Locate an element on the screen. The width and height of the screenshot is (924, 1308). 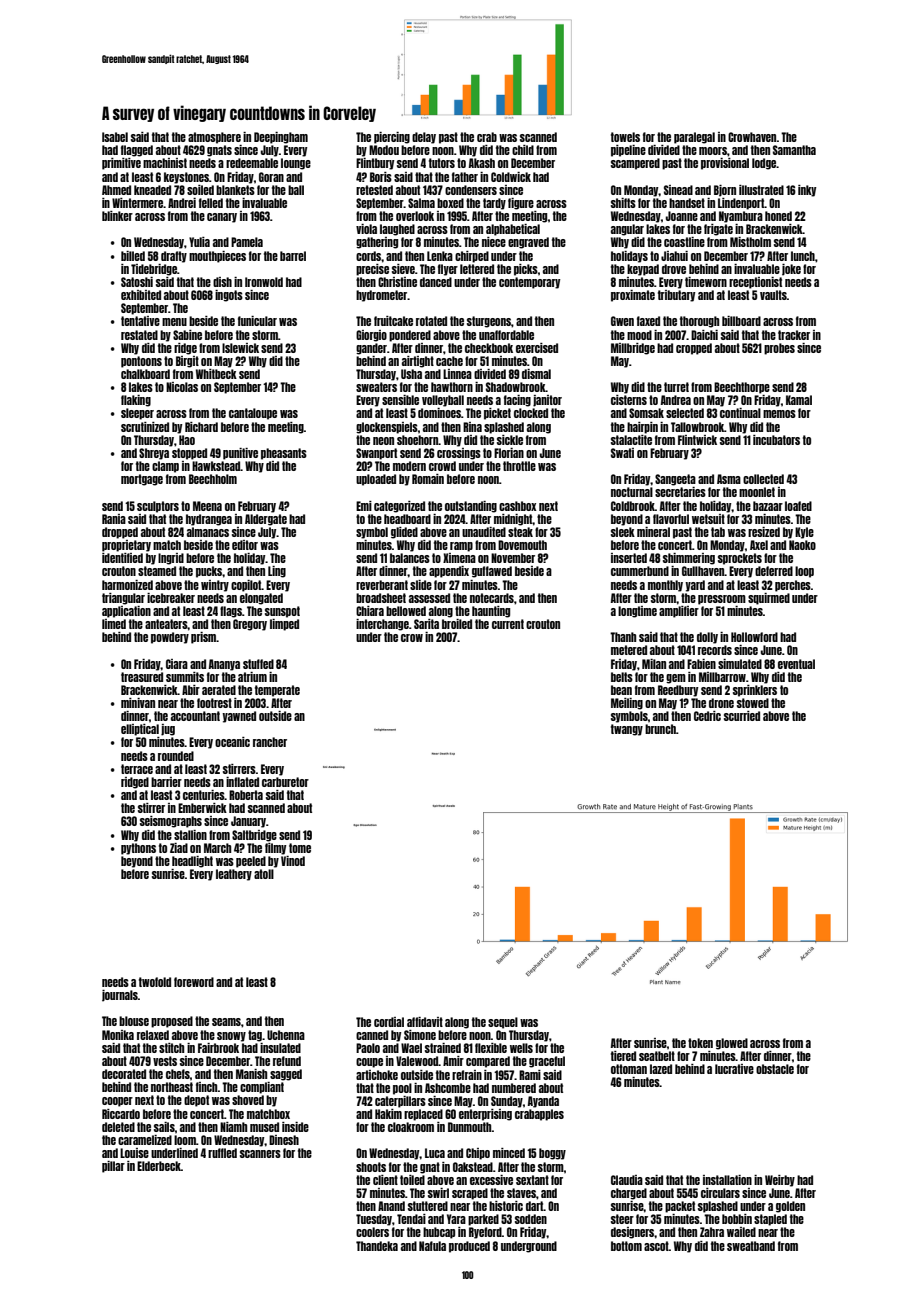
Ziad is located at coordinates (179, 848).
